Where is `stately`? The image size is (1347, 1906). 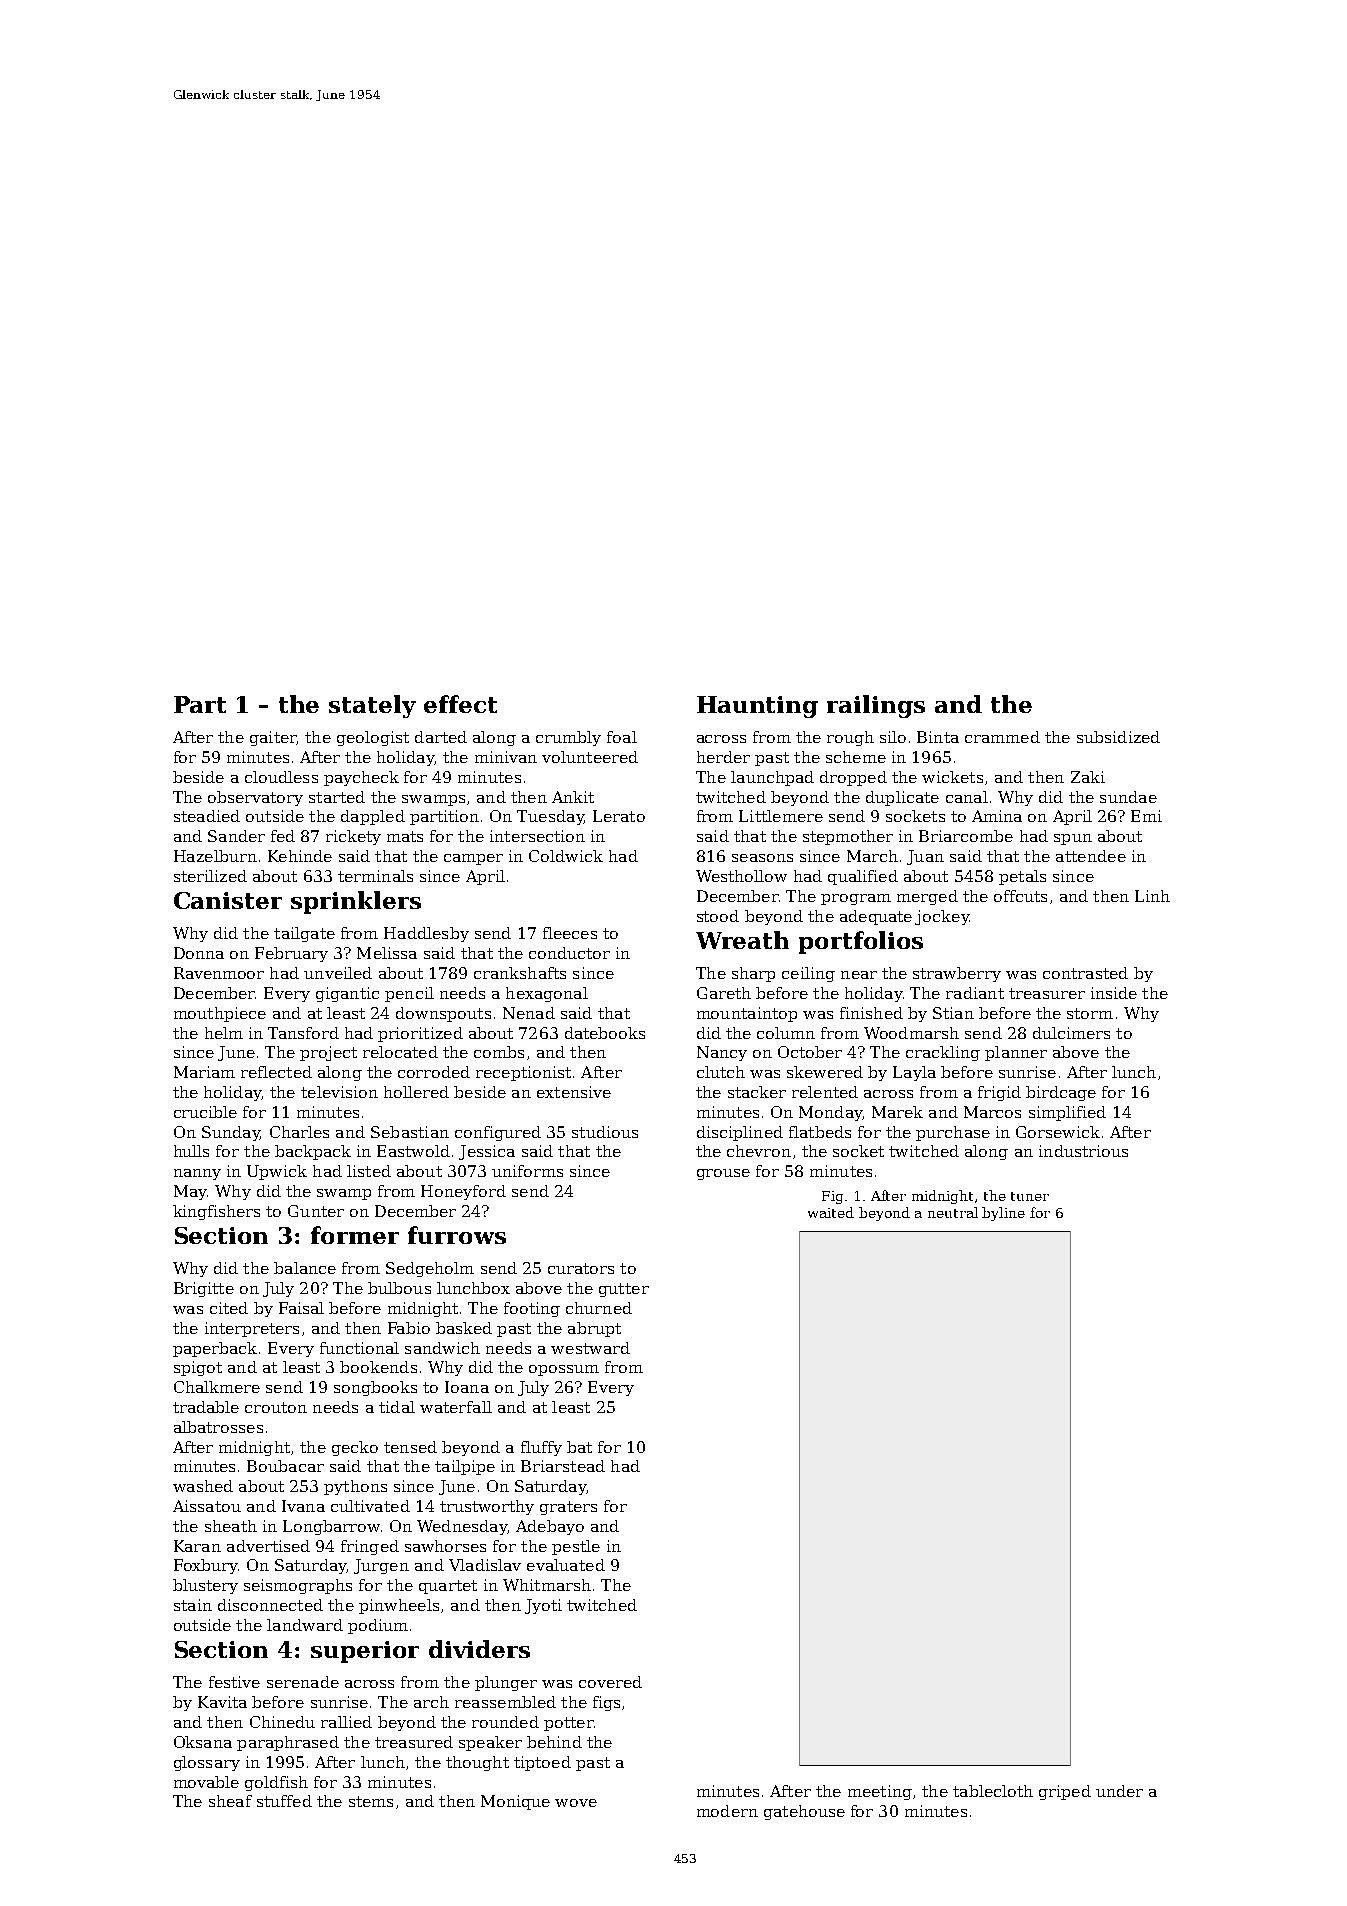 stately is located at coordinates (372, 706).
